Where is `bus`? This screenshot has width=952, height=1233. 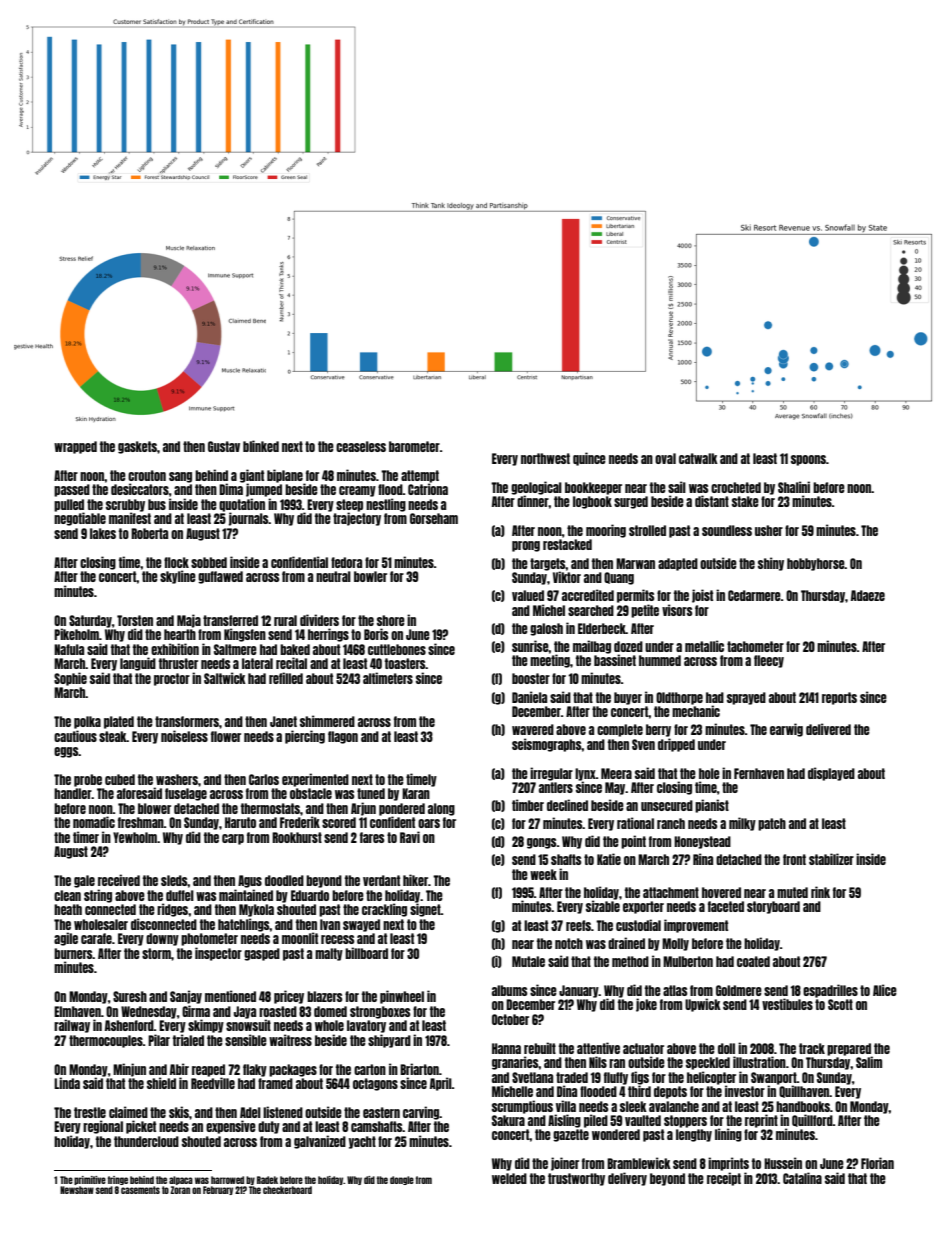 bus is located at coordinates (157, 504).
